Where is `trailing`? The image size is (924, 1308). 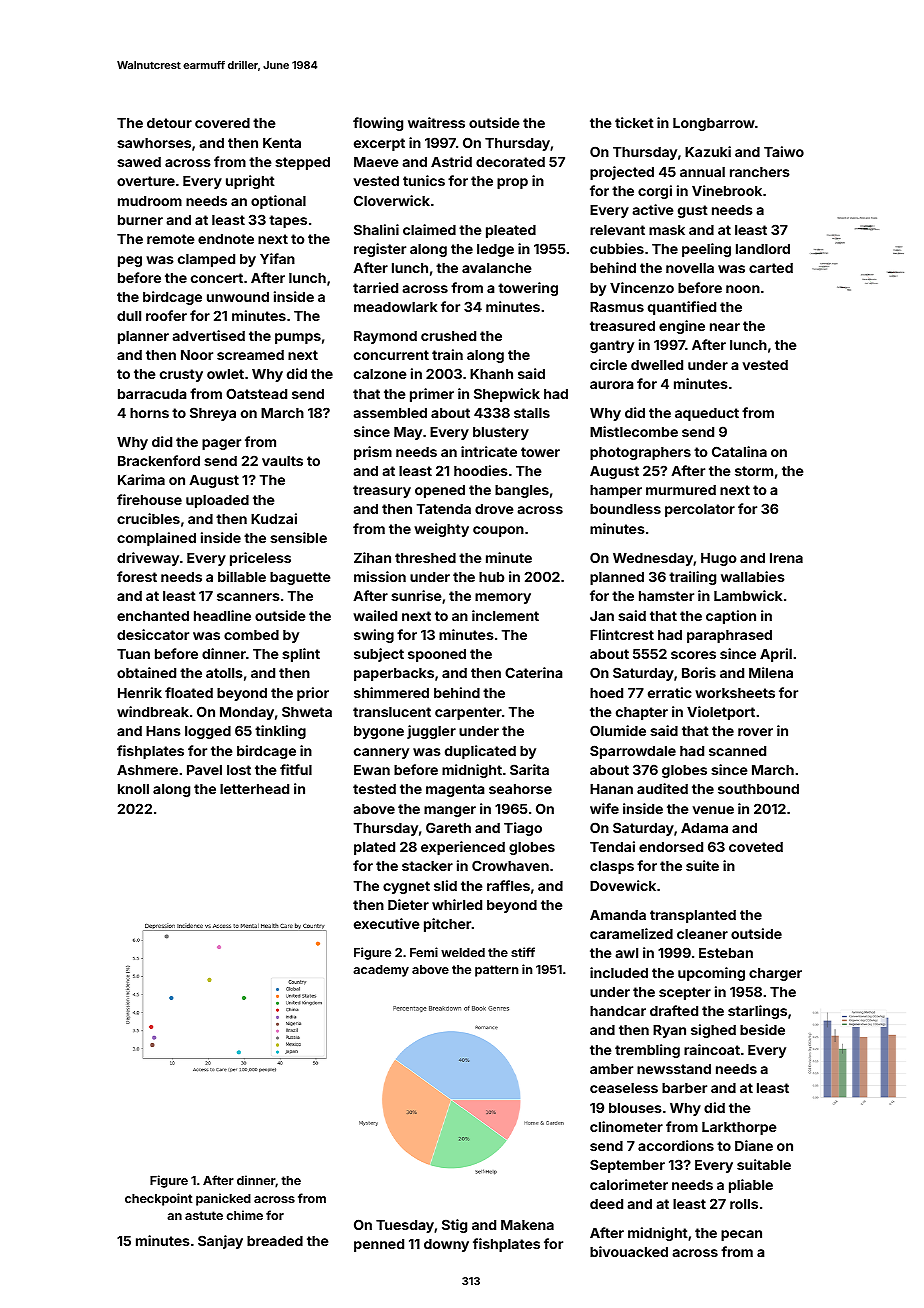 trailing is located at coordinates (692, 578).
